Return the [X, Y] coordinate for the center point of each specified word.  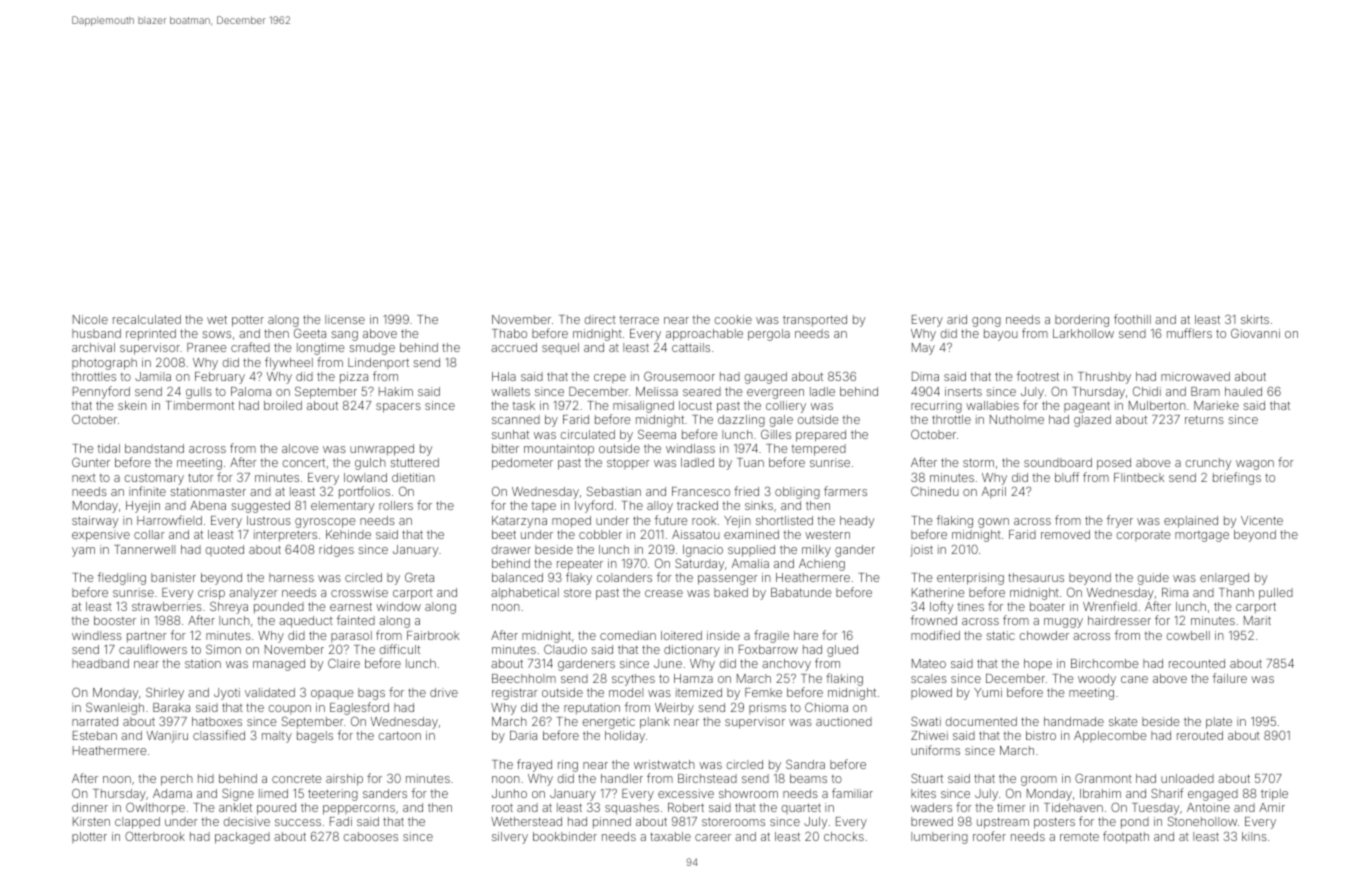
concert [304, 462]
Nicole [90, 319]
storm [978, 462]
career [713, 837]
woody [1097, 680]
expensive [101, 536]
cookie [733, 319]
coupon [290, 709]
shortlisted [784, 520]
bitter [505, 448]
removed [1065, 534]
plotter [89, 837]
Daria [523, 735]
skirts [1255, 319]
